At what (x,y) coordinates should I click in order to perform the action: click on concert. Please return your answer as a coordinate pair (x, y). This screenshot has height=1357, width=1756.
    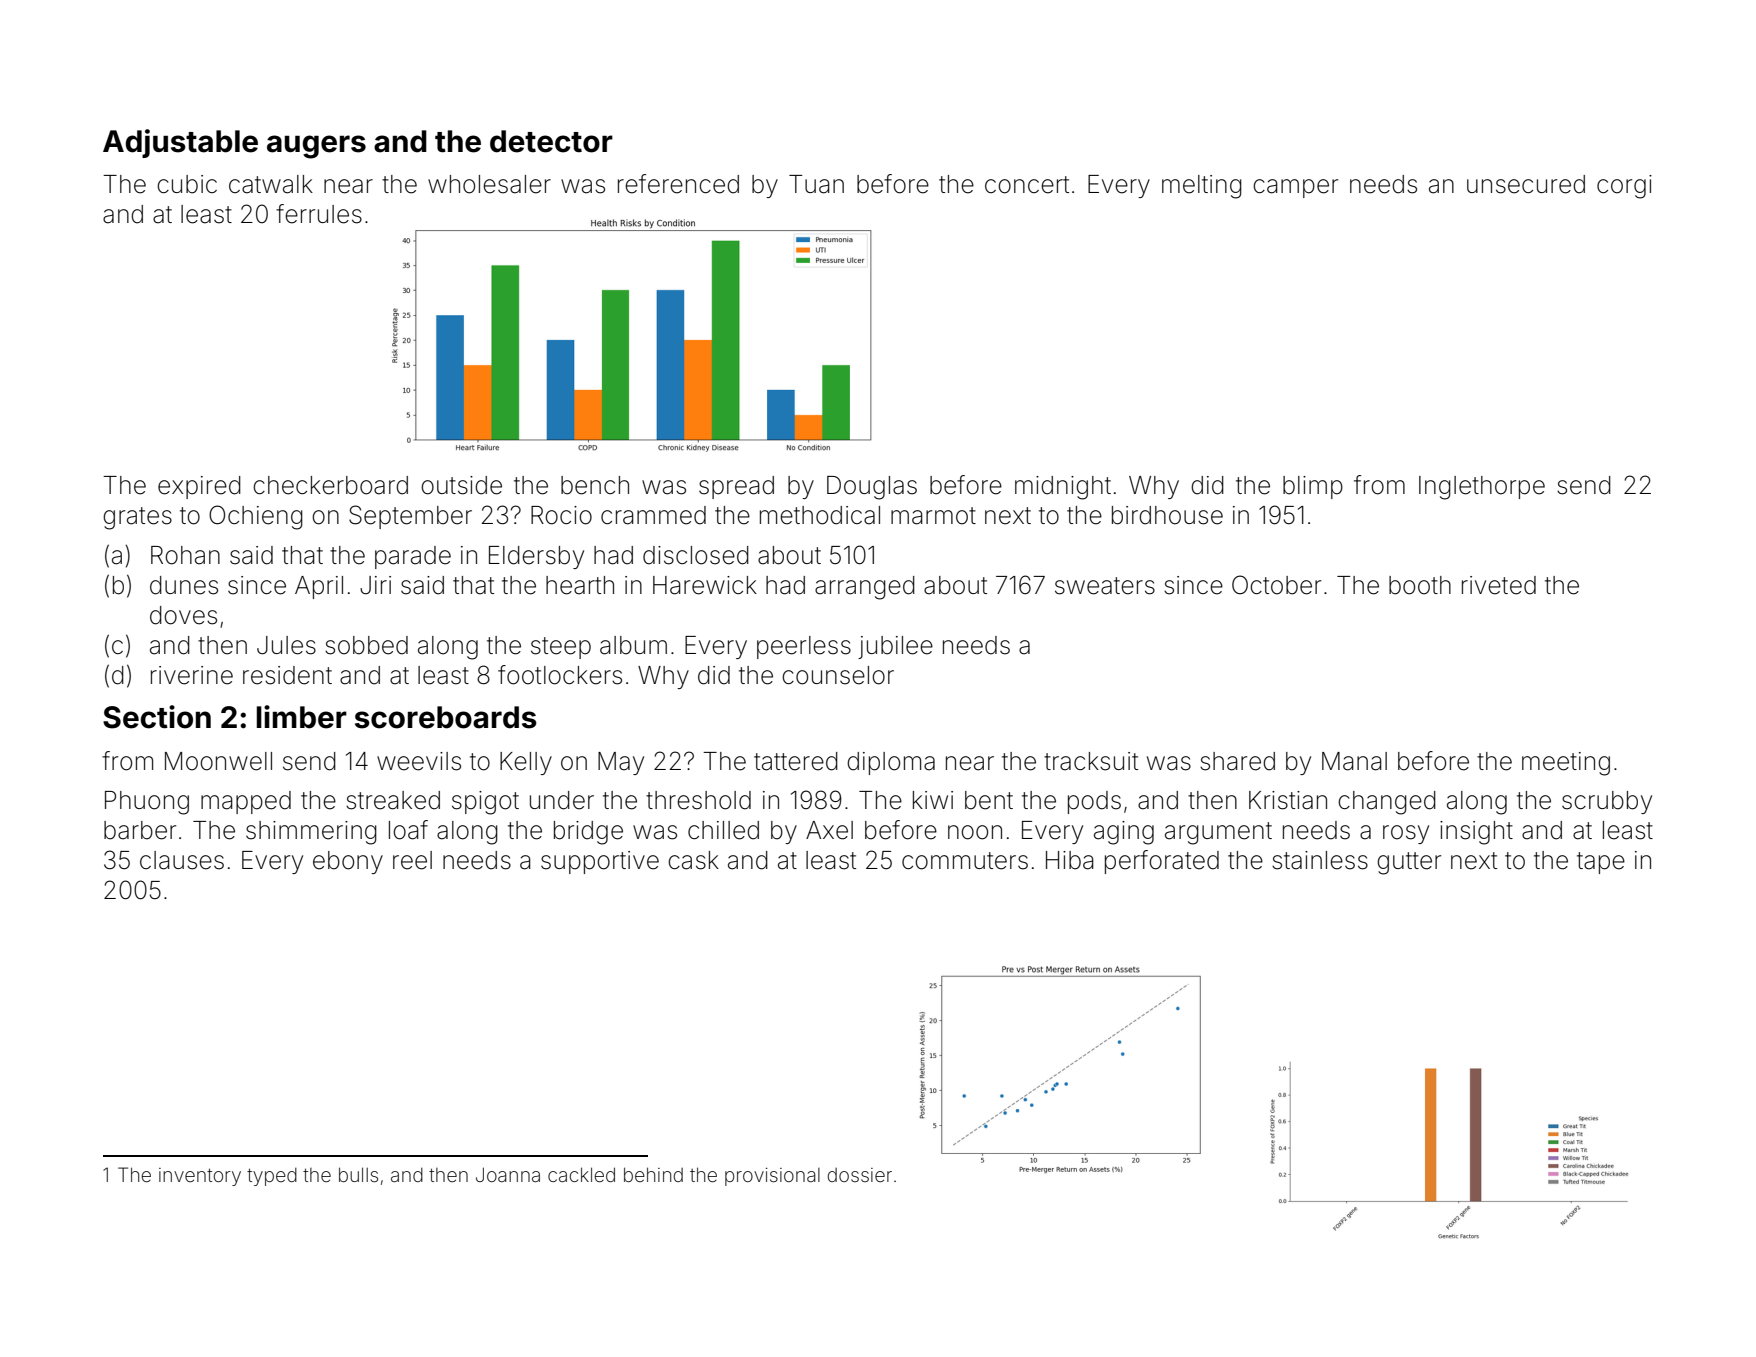
    Looking at the image, I should click on (1027, 185).
